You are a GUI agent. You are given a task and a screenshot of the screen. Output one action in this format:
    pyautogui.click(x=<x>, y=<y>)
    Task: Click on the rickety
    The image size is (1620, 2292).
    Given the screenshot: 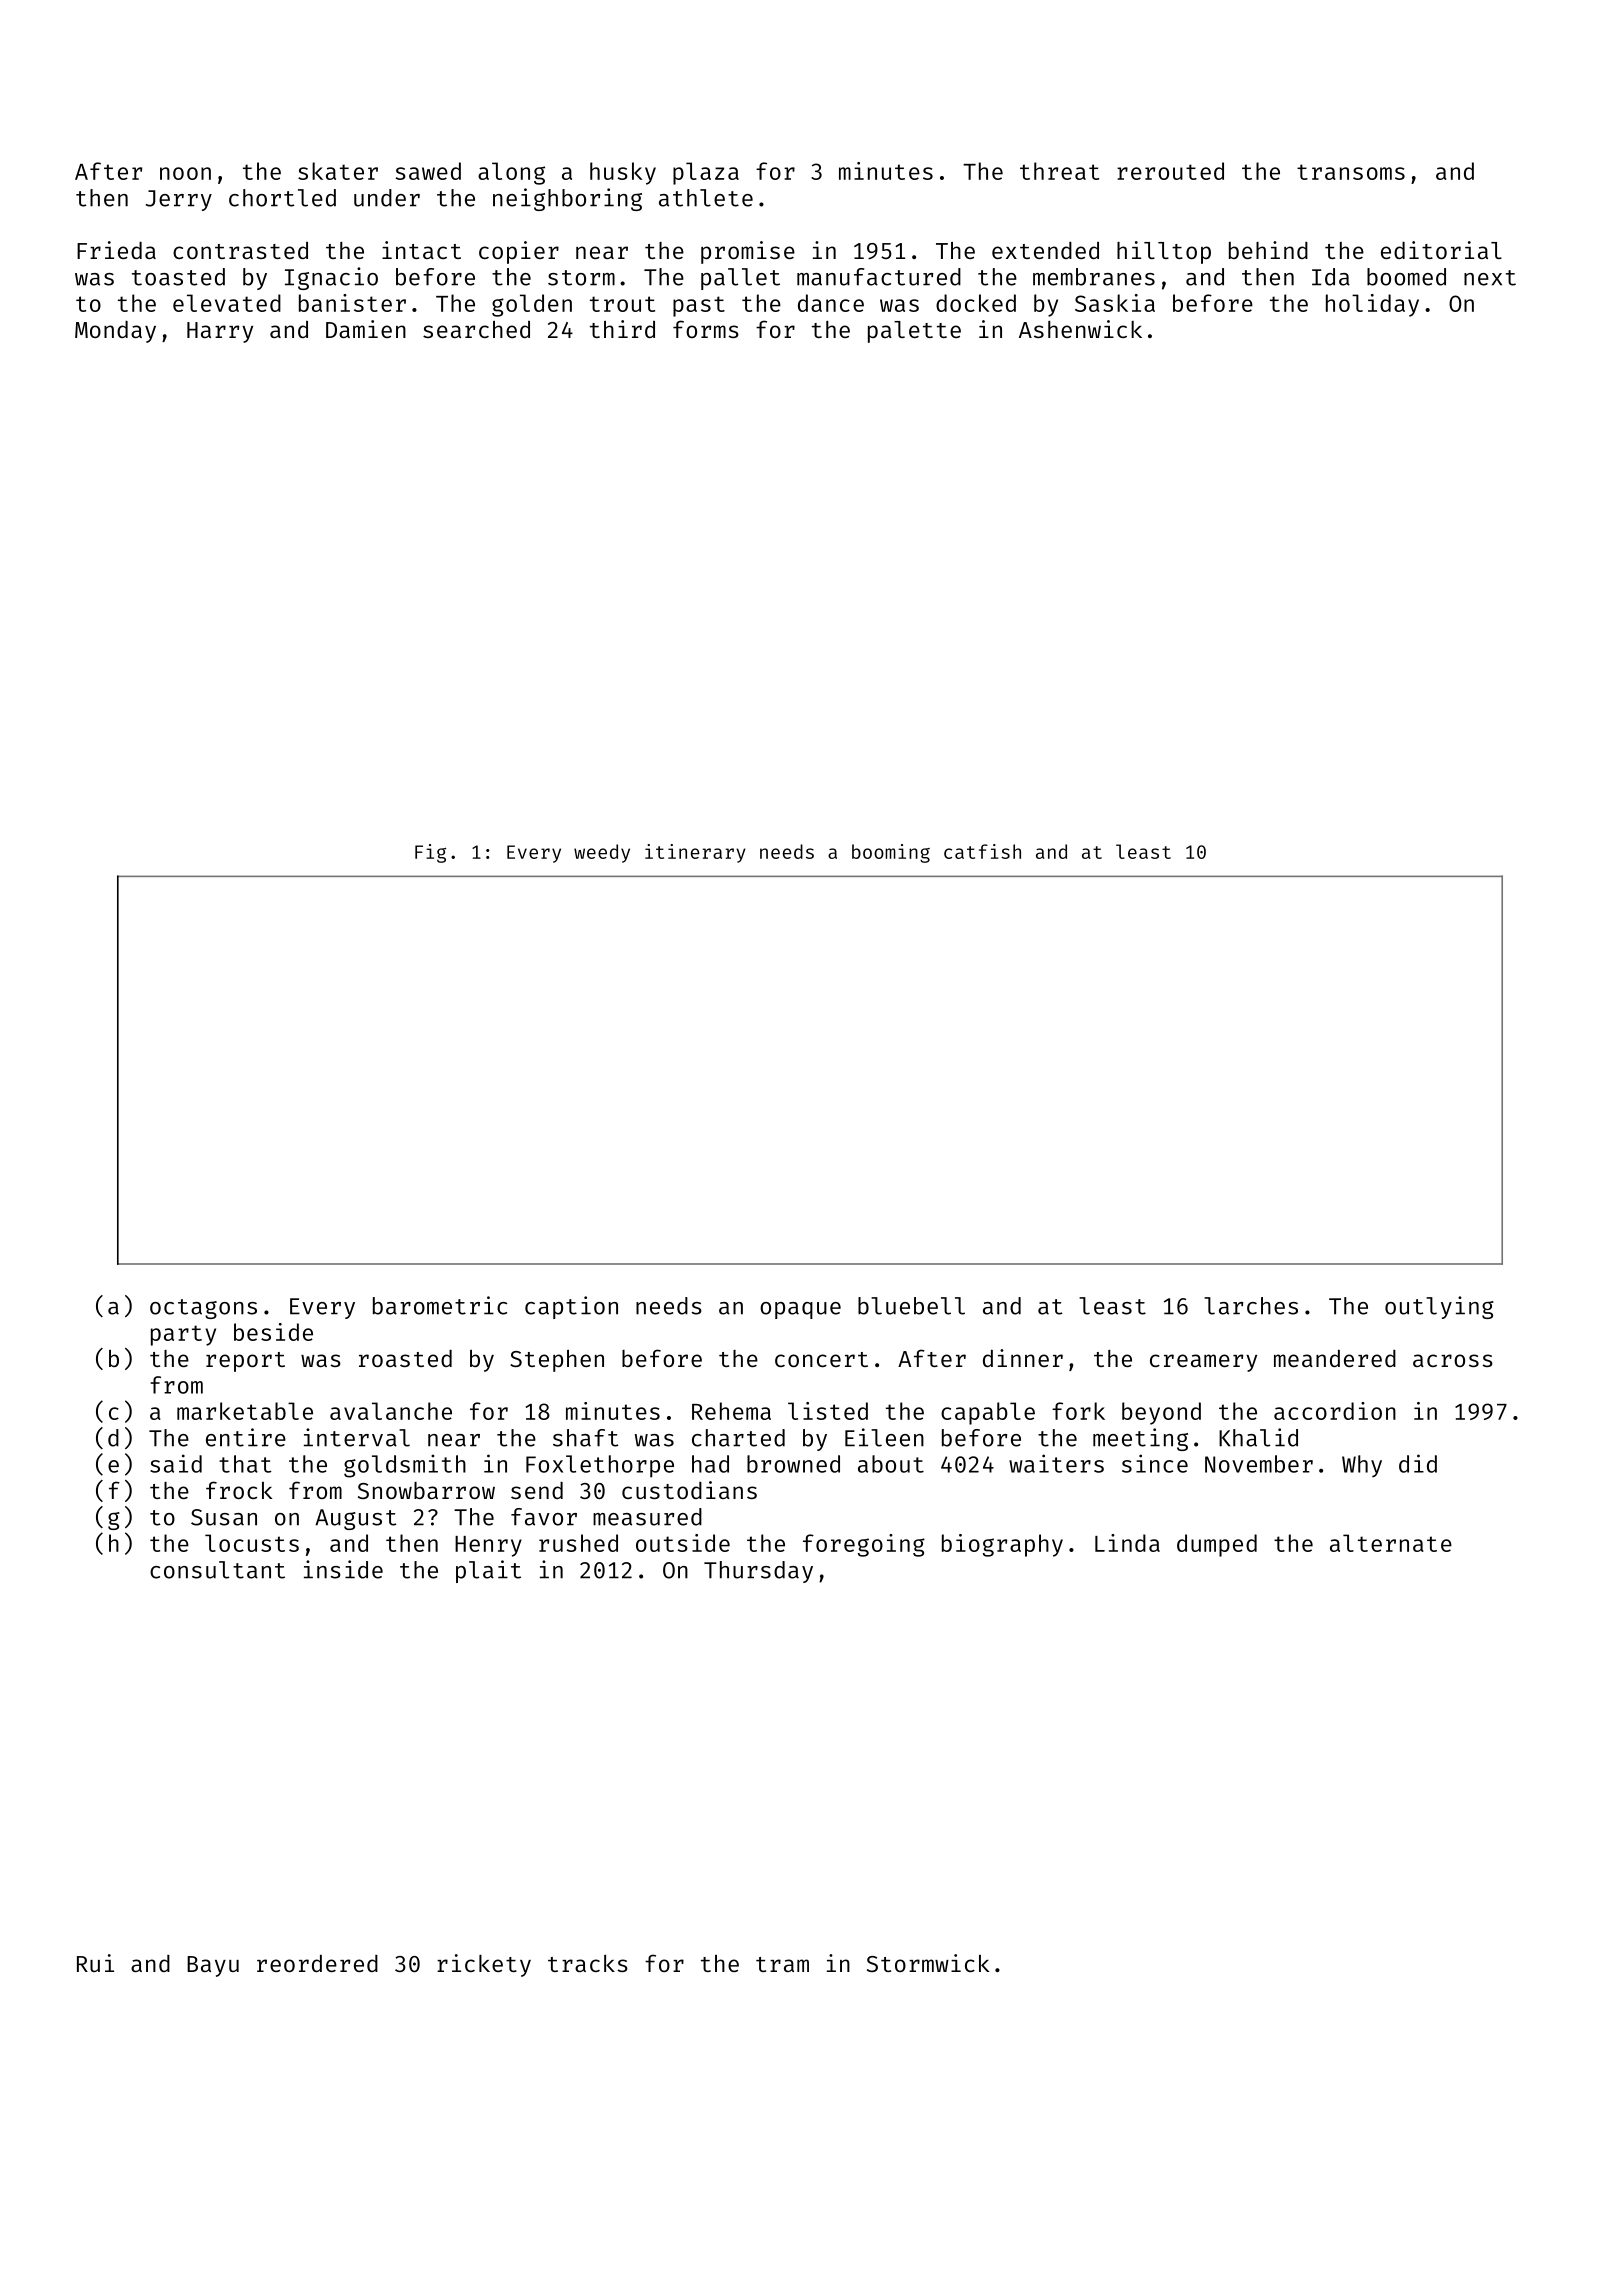 What is the action you would take?
    pyautogui.click(x=484, y=1965)
